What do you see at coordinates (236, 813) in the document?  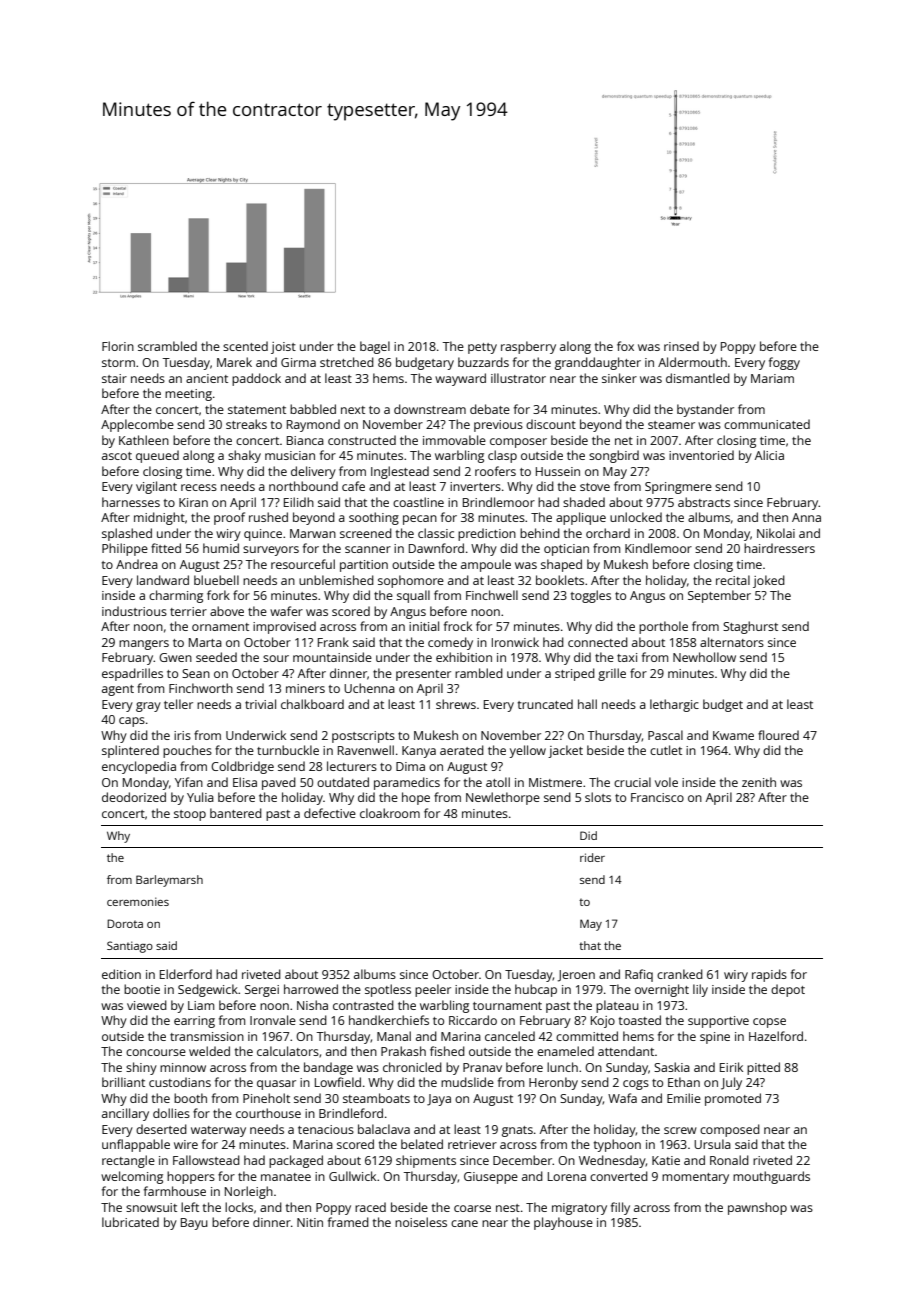 I see `bantered` at bounding box center [236, 813].
